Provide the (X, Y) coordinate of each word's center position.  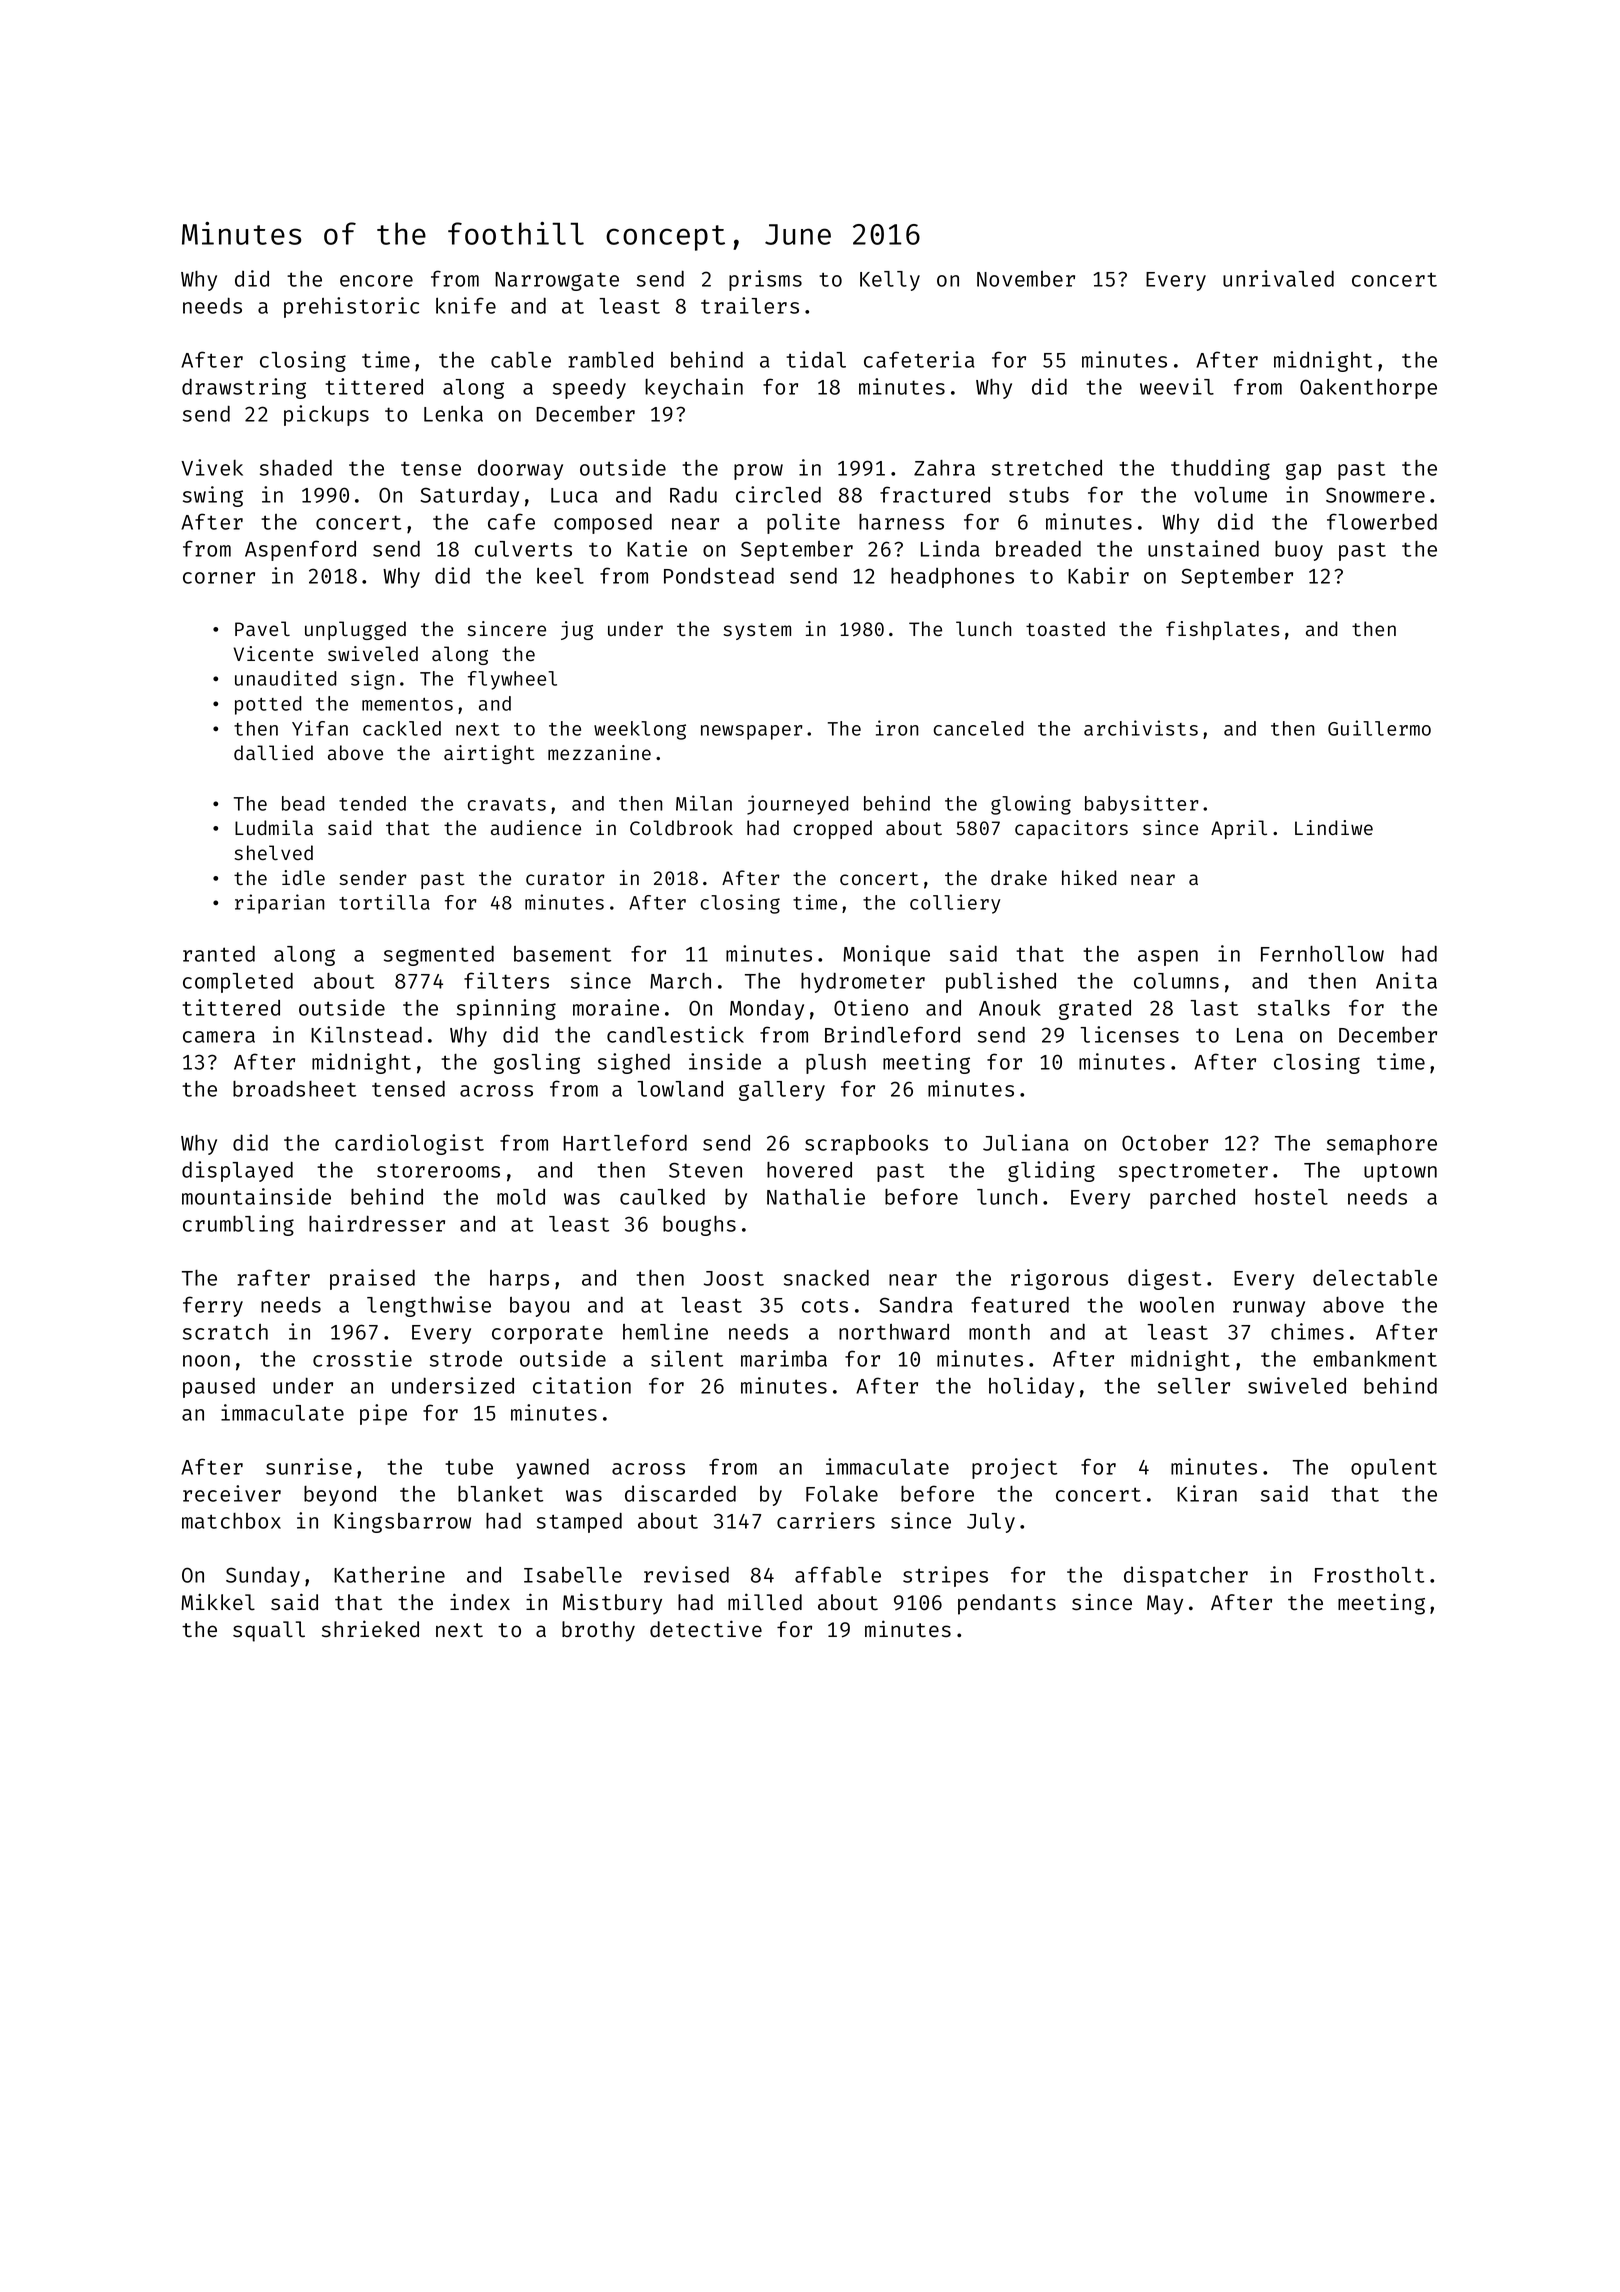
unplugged (355, 630)
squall (269, 1631)
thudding (1220, 469)
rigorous (1059, 1279)
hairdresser (377, 1223)
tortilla (384, 902)
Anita (1406, 980)
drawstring (244, 388)
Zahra (944, 468)
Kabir (1098, 575)
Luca (574, 495)
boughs (699, 1226)
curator (565, 878)
